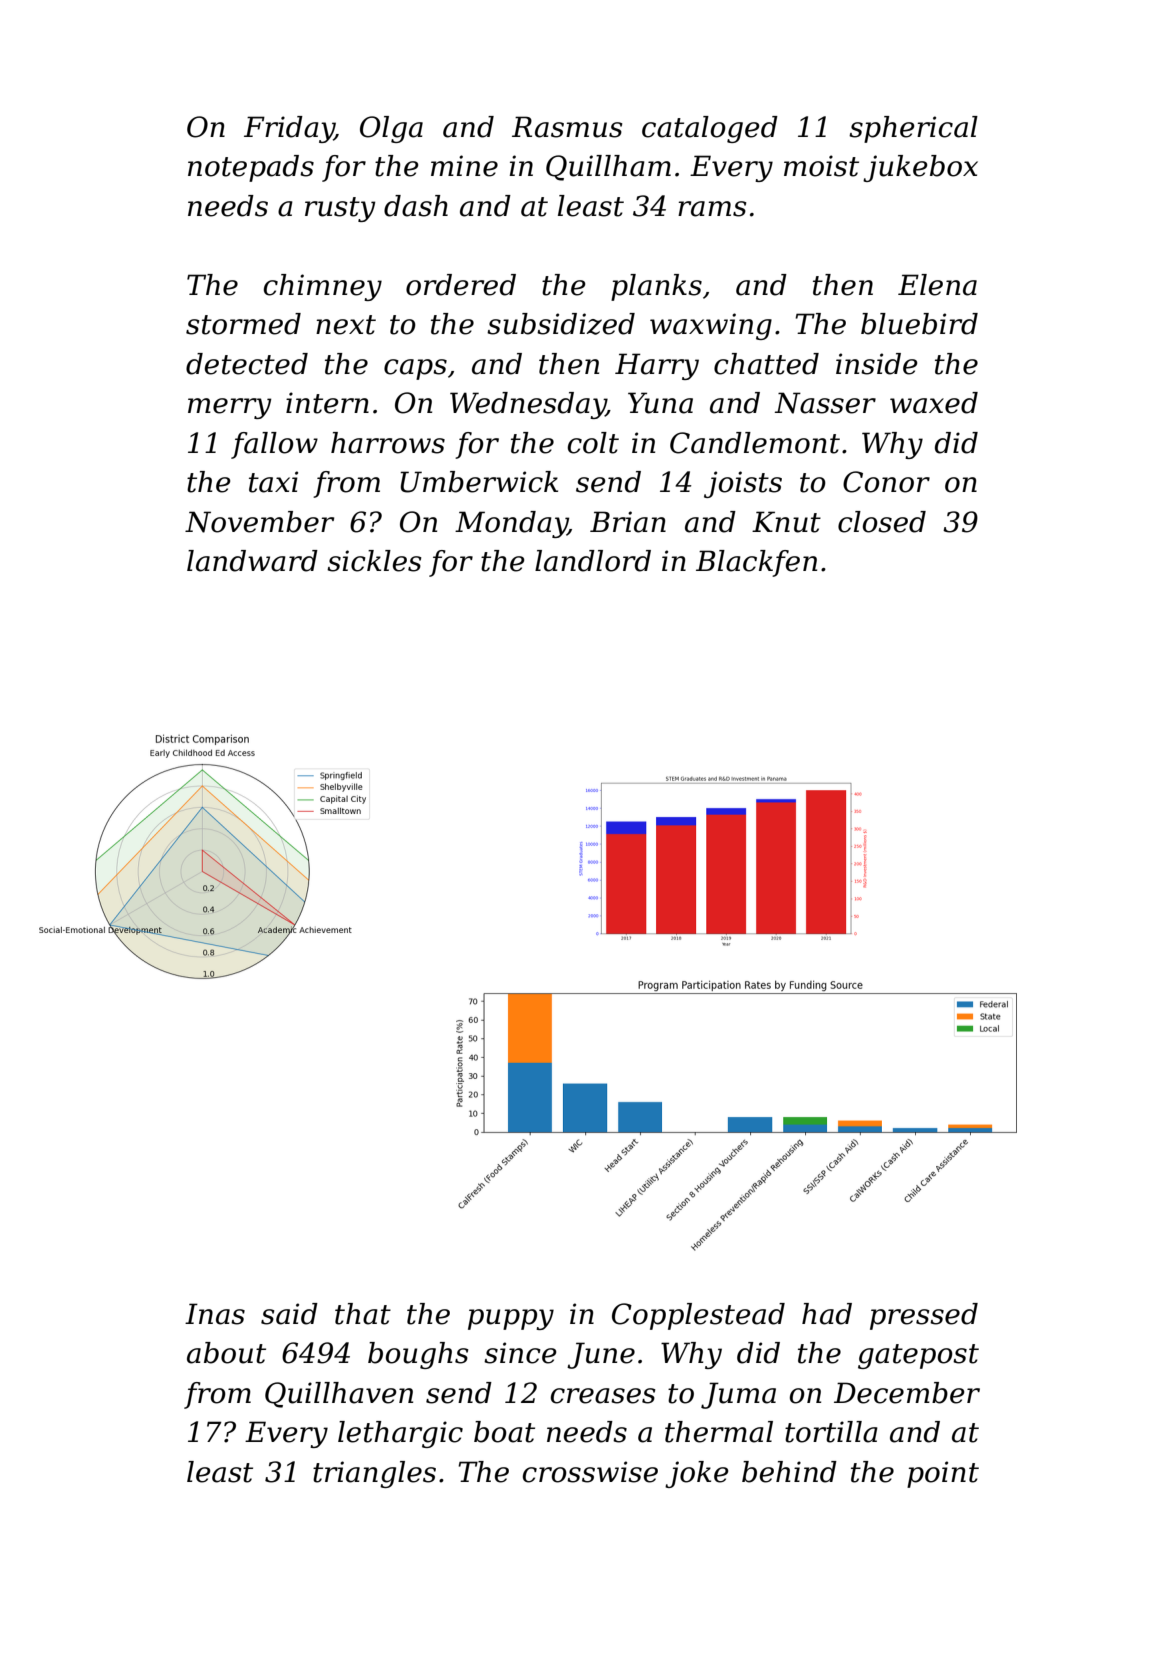 The image size is (1165, 1654). Describe the element at coordinates (710, 129) in the image. I see `cataloged` at that location.
